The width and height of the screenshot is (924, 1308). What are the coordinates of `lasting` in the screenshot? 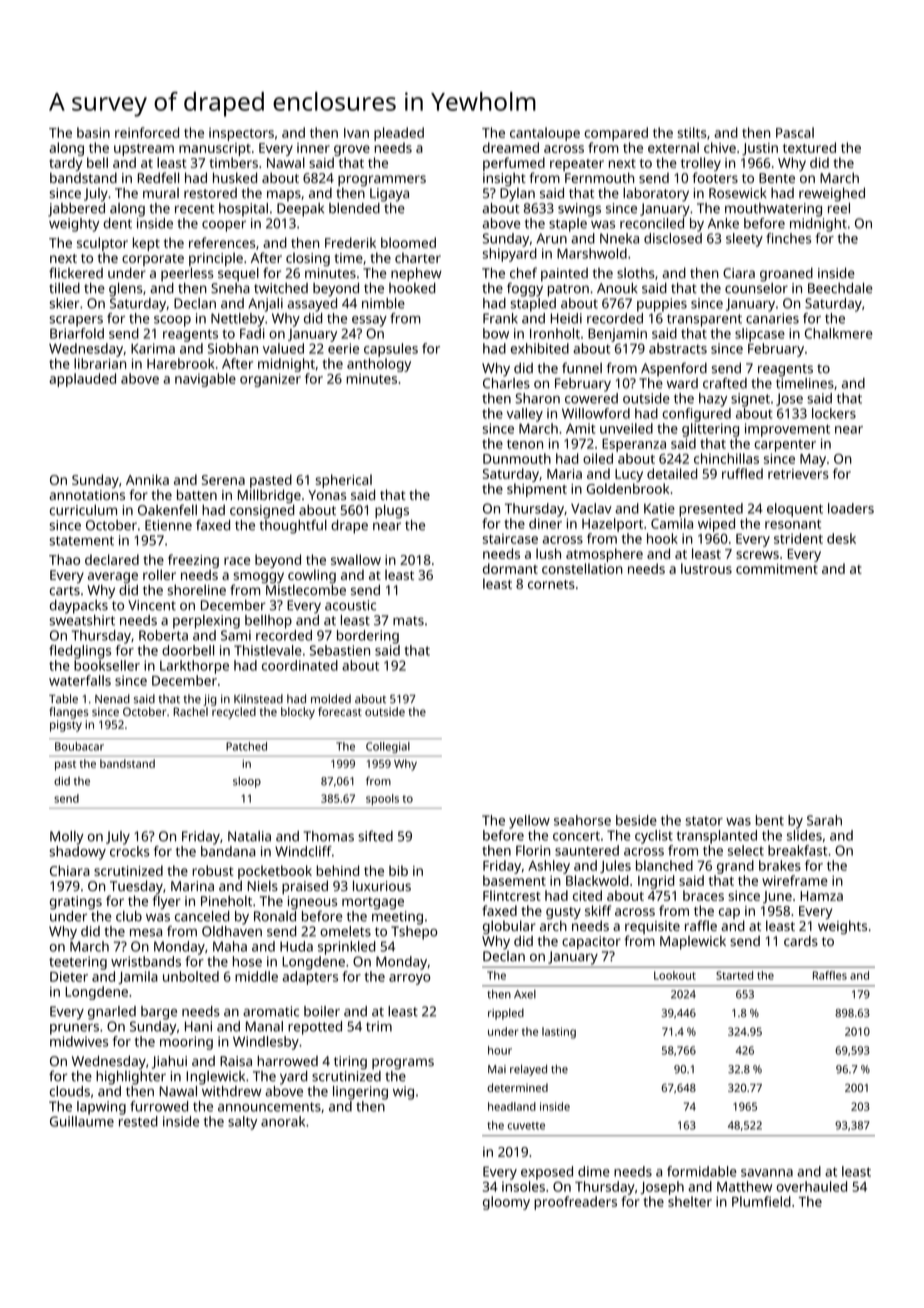 It's located at (559, 1033).
